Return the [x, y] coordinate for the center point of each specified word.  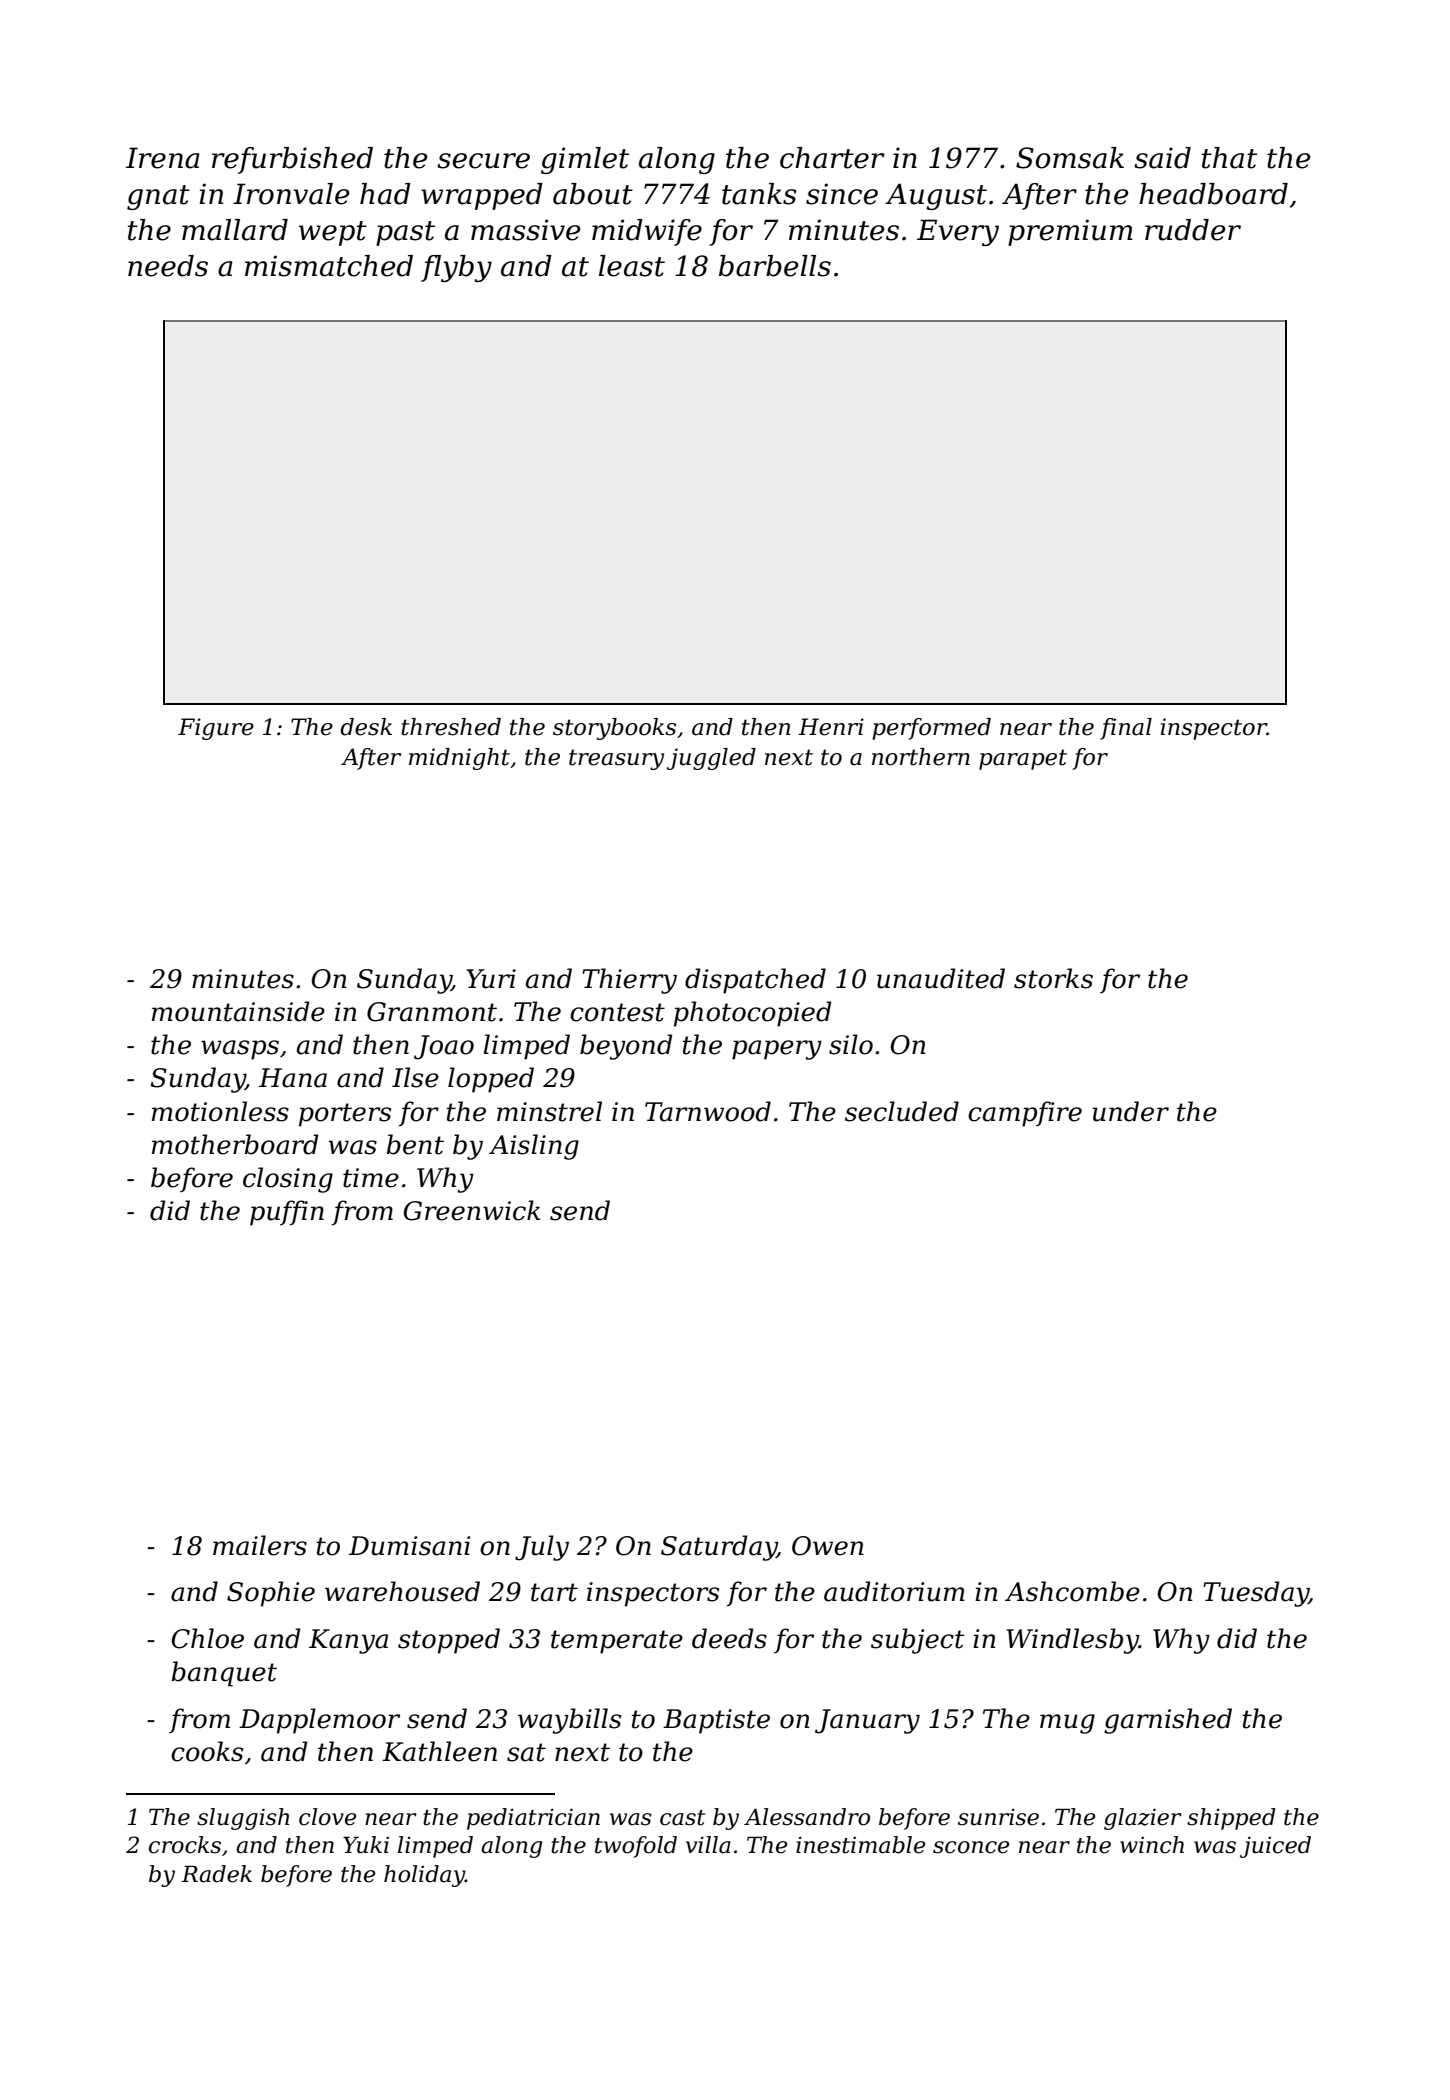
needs [168, 266]
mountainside [238, 1011]
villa [708, 1845]
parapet [1023, 759]
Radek [216, 1874]
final [1126, 729]
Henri [831, 727]
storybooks [614, 729]
